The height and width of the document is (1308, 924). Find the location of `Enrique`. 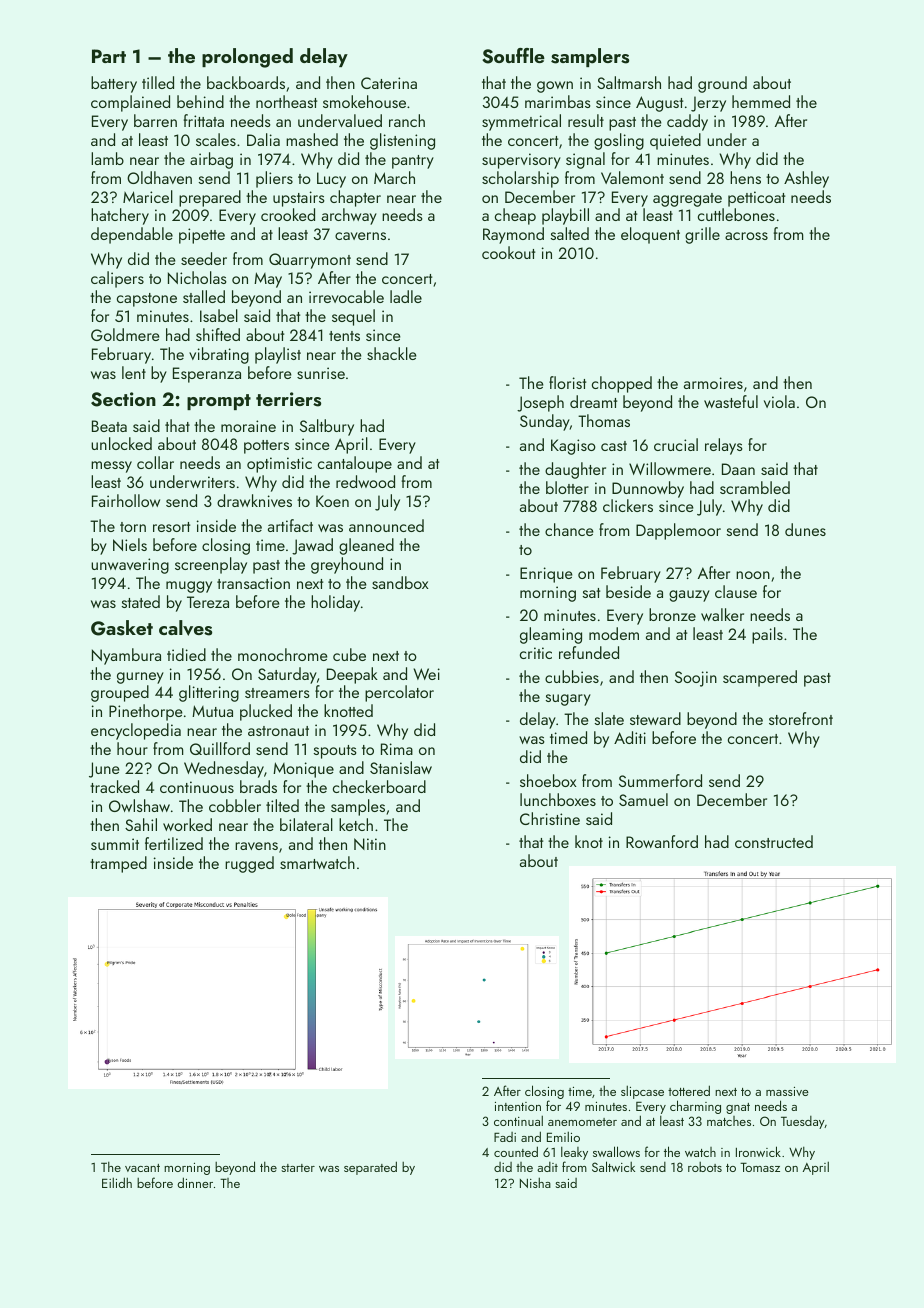

Enrique is located at coordinates (546, 575).
